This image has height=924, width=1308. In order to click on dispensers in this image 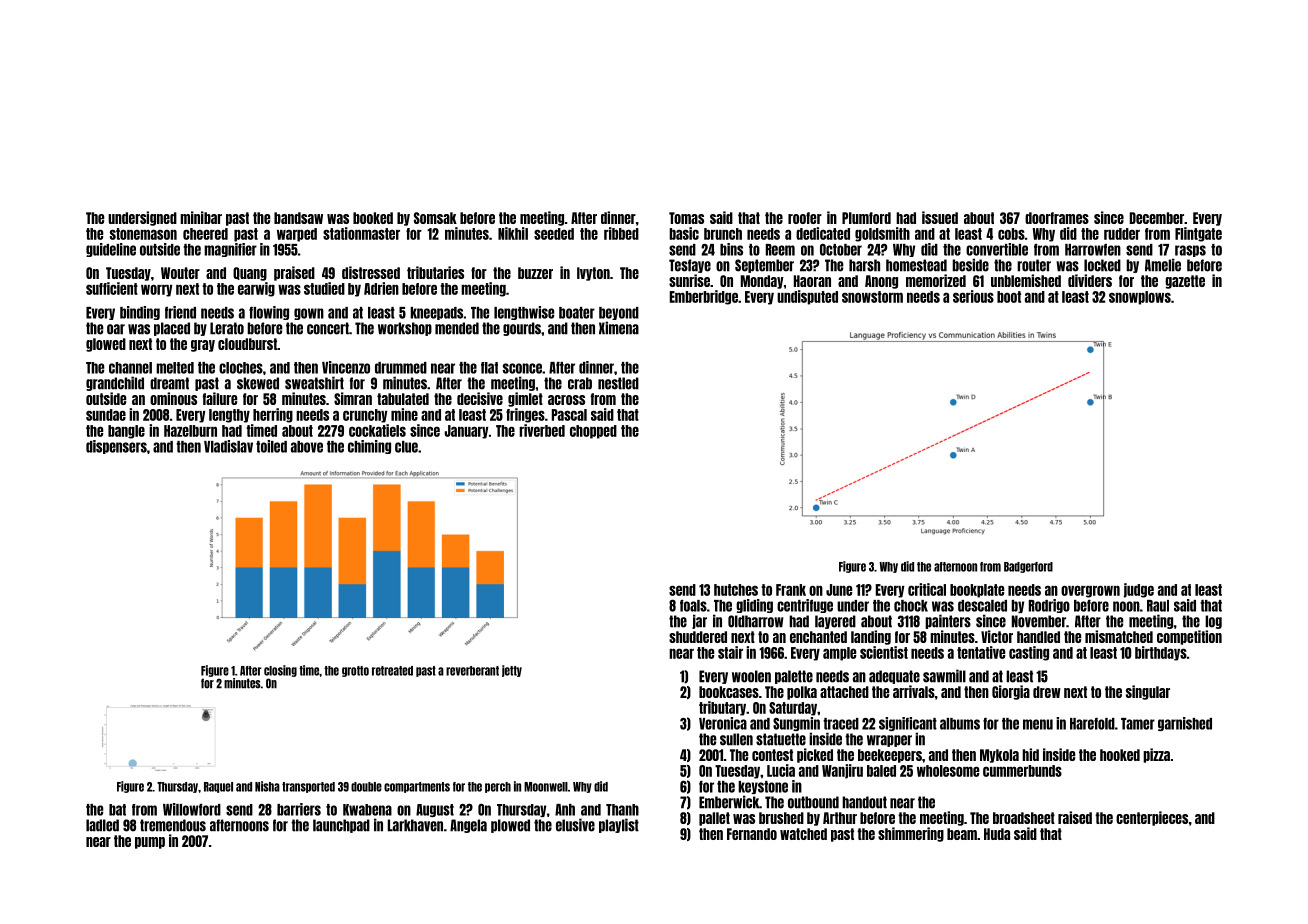, I will do `click(116, 447)`.
